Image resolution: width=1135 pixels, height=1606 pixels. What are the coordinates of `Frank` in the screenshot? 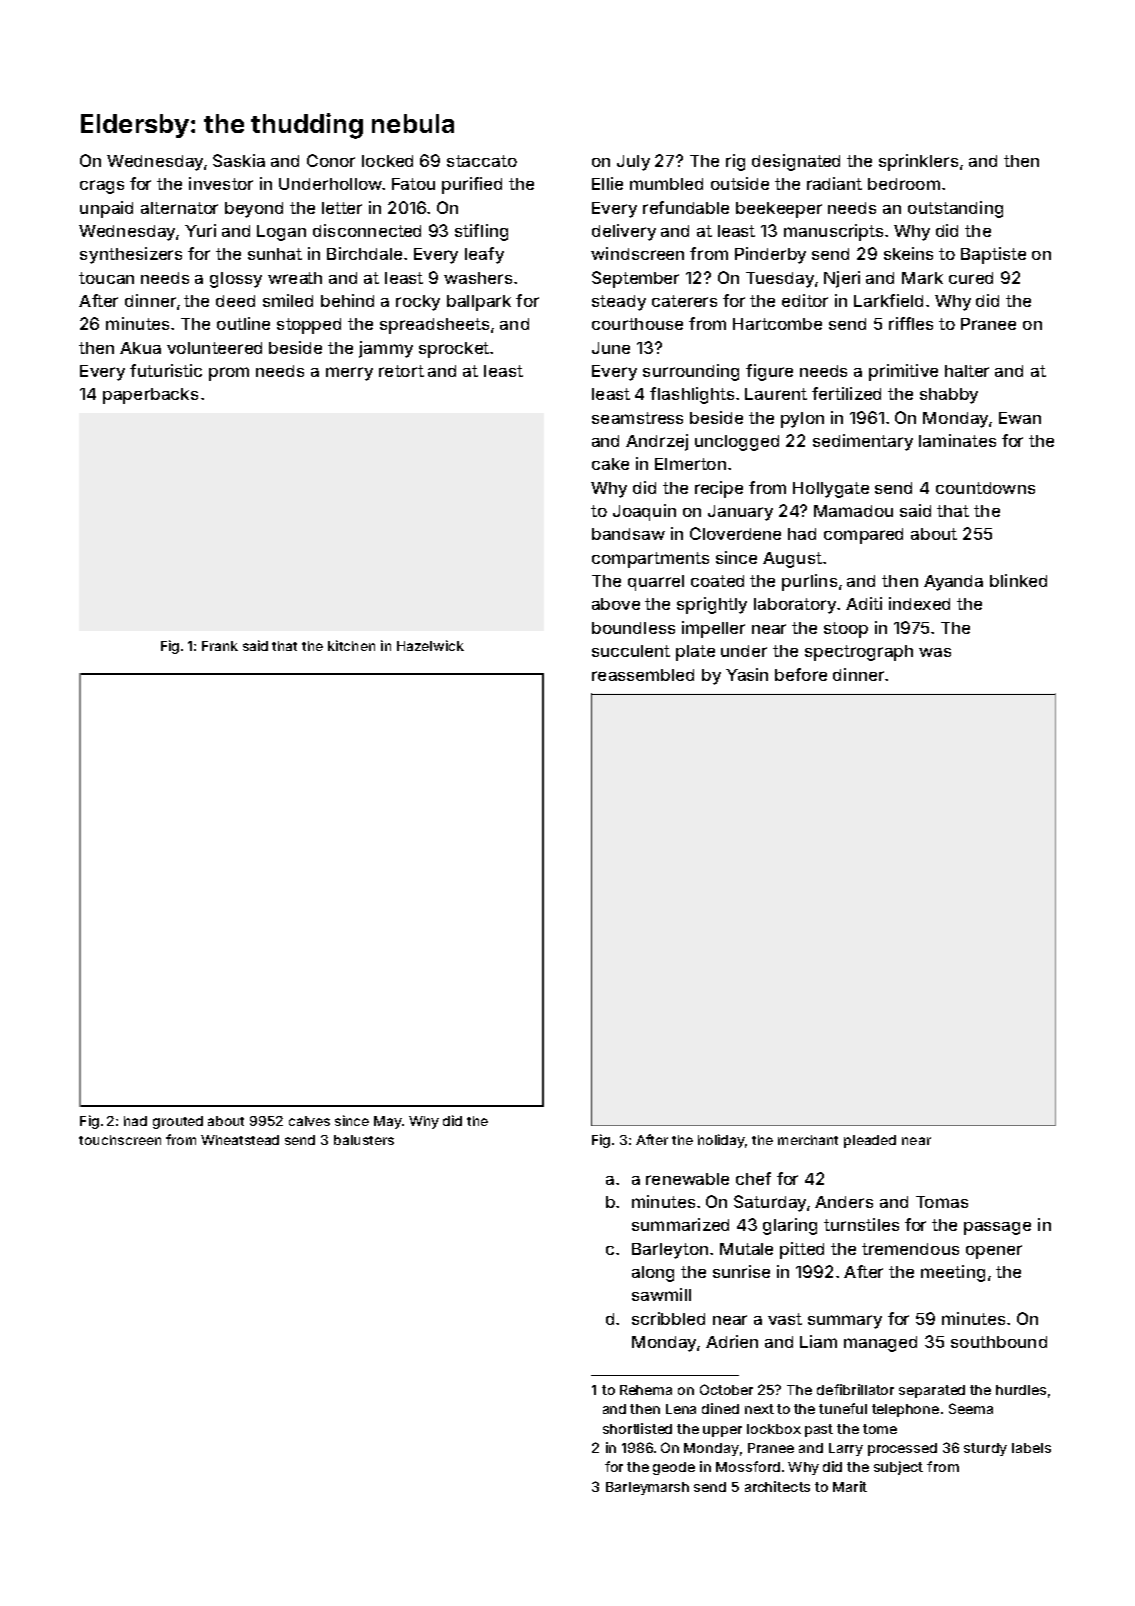 It's located at (220, 646).
